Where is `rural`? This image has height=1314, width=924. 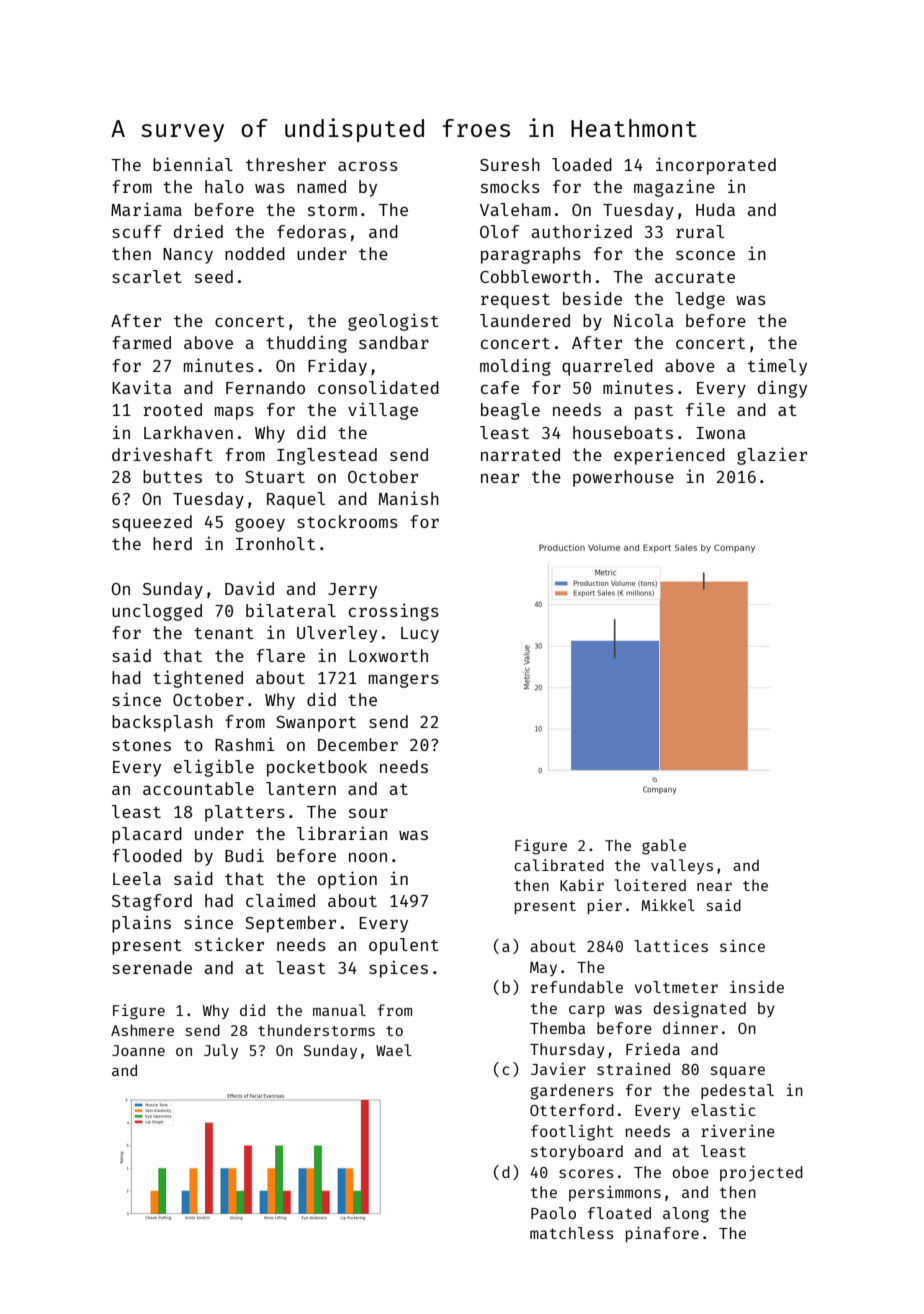 rural is located at coordinates (700, 231).
